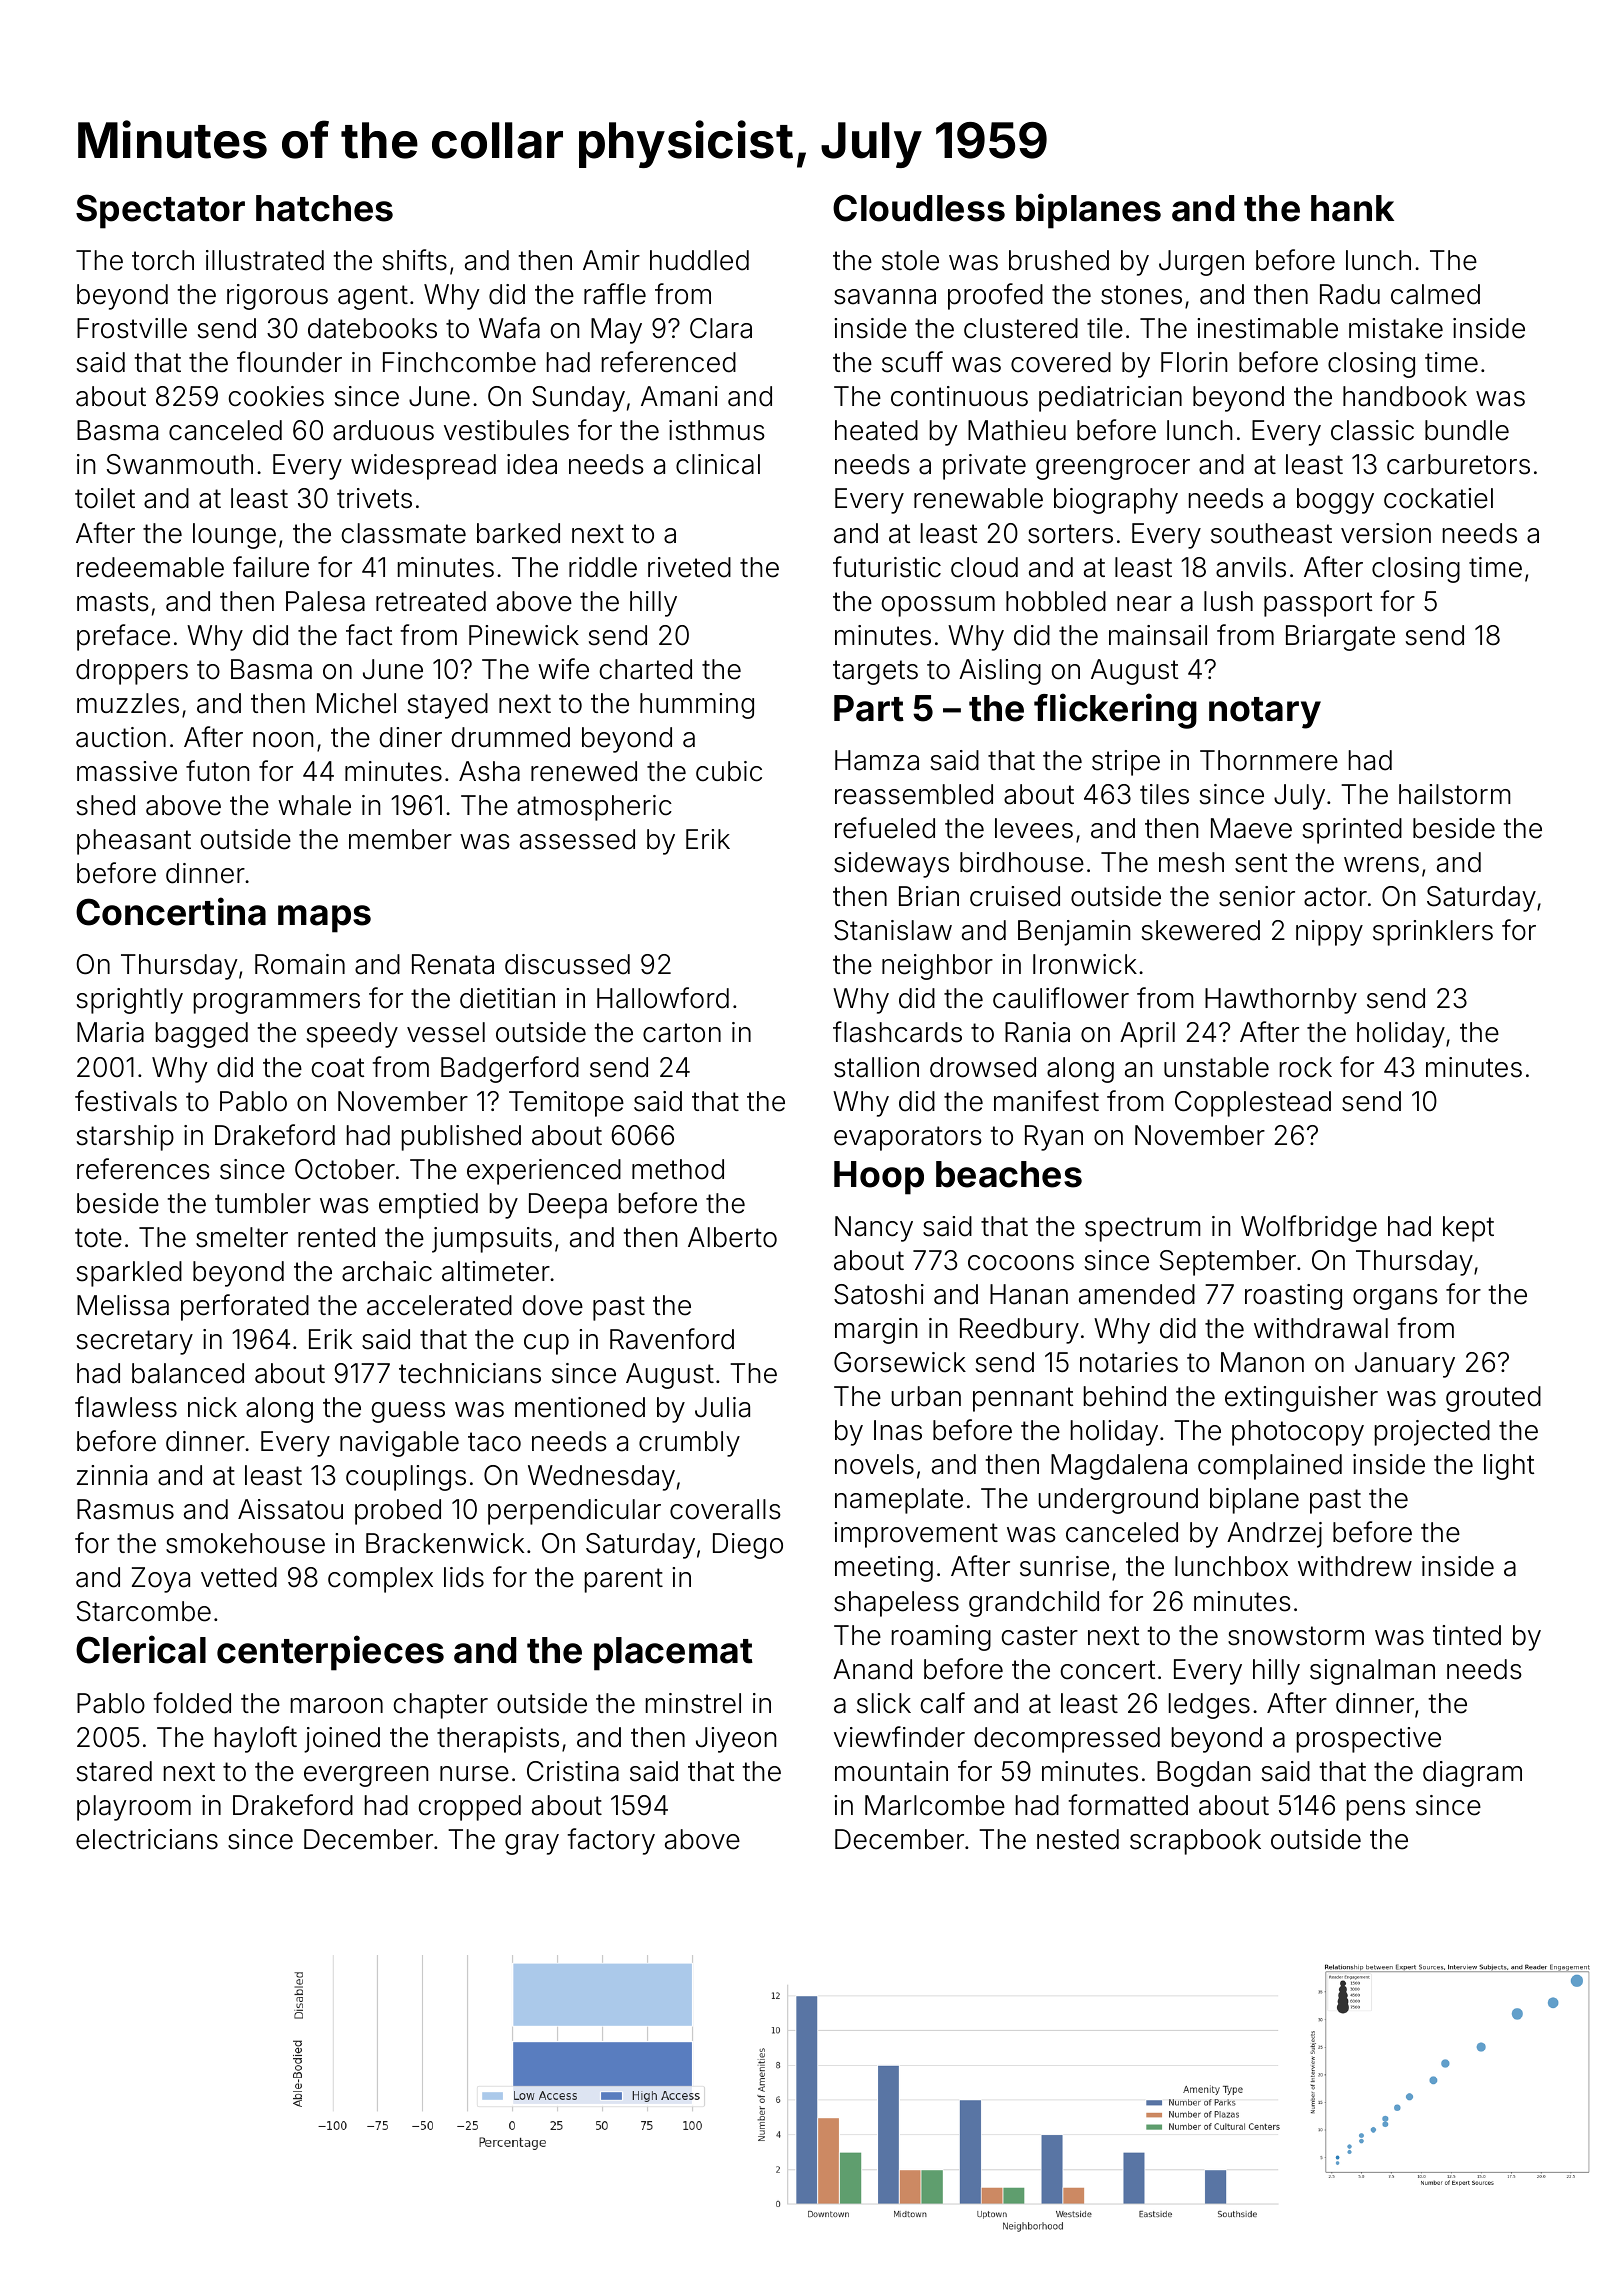 The image size is (1620, 2292). I want to click on gray, so click(532, 1844).
